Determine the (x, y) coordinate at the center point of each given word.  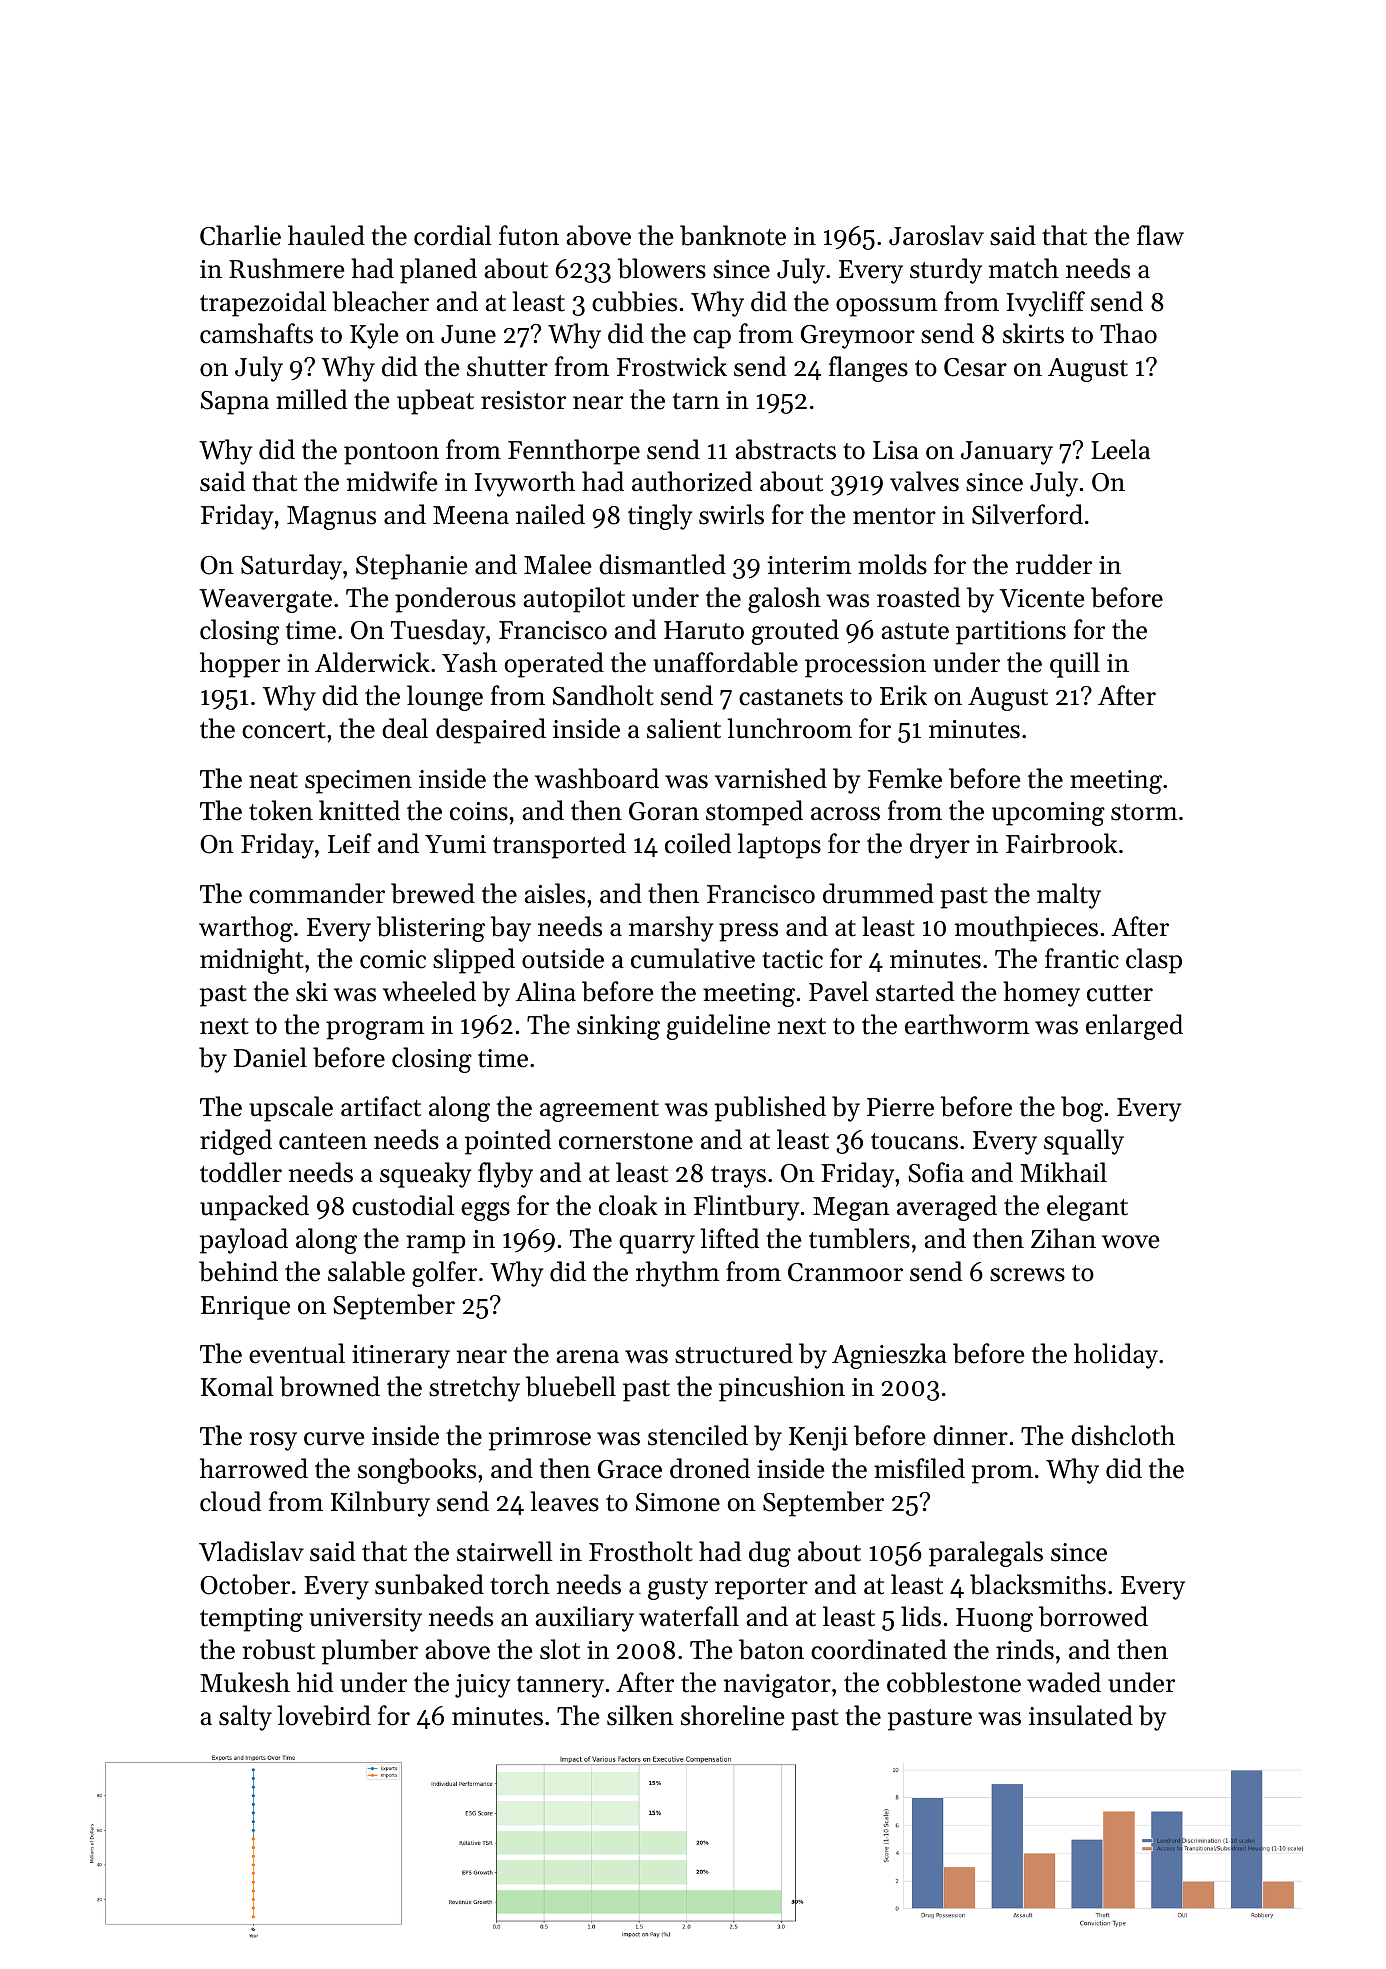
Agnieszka (889, 1356)
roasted (918, 597)
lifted (729, 1238)
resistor (523, 400)
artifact (381, 1106)
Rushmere (287, 268)
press (748, 932)
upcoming (1048, 814)
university (365, 1620)
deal (405, 728)
